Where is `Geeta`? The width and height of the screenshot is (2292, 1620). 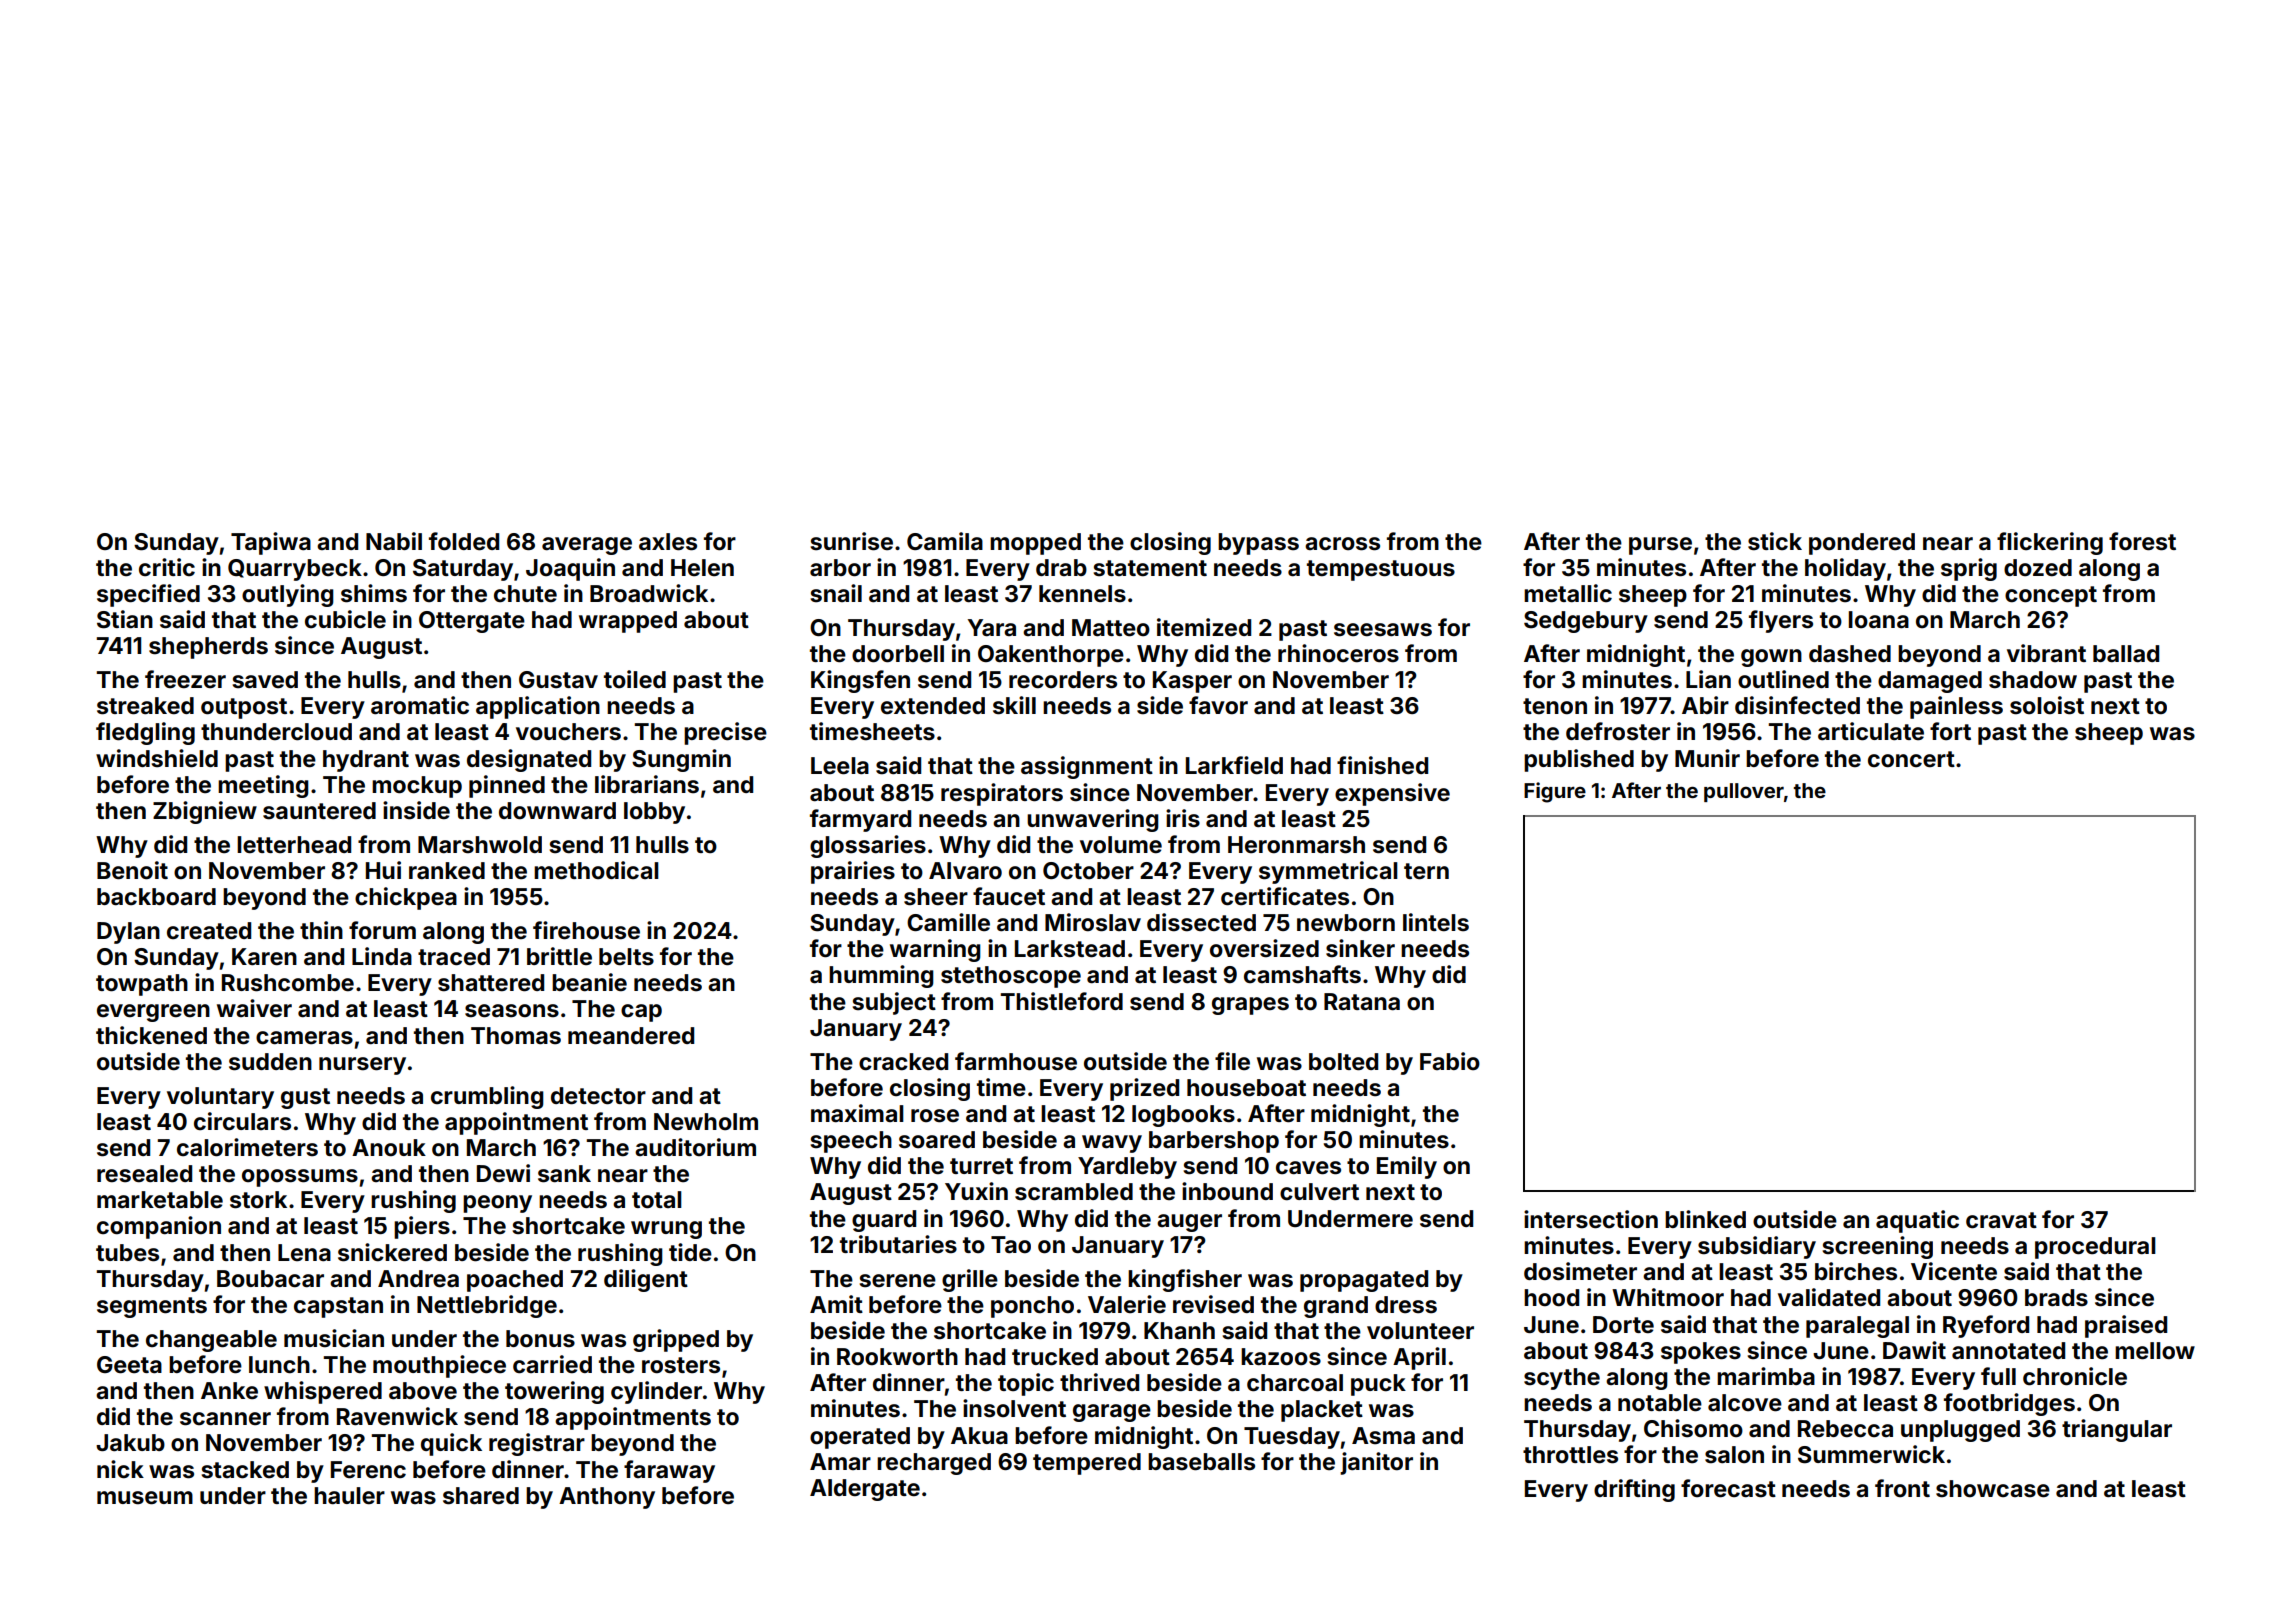 Geeta is located at coordinates (129, 1365).
